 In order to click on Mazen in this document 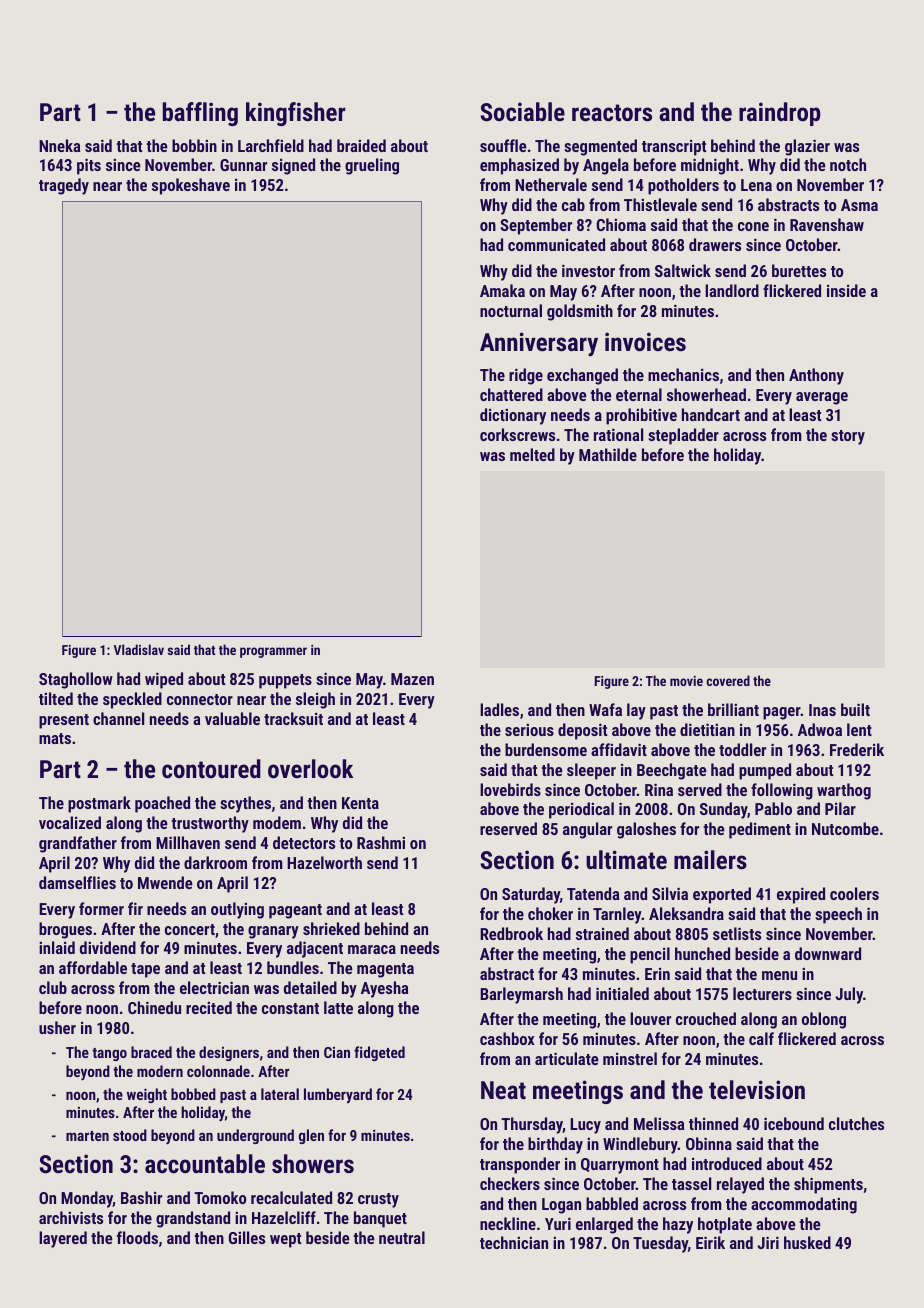, I will do `click(412, 679)`.
